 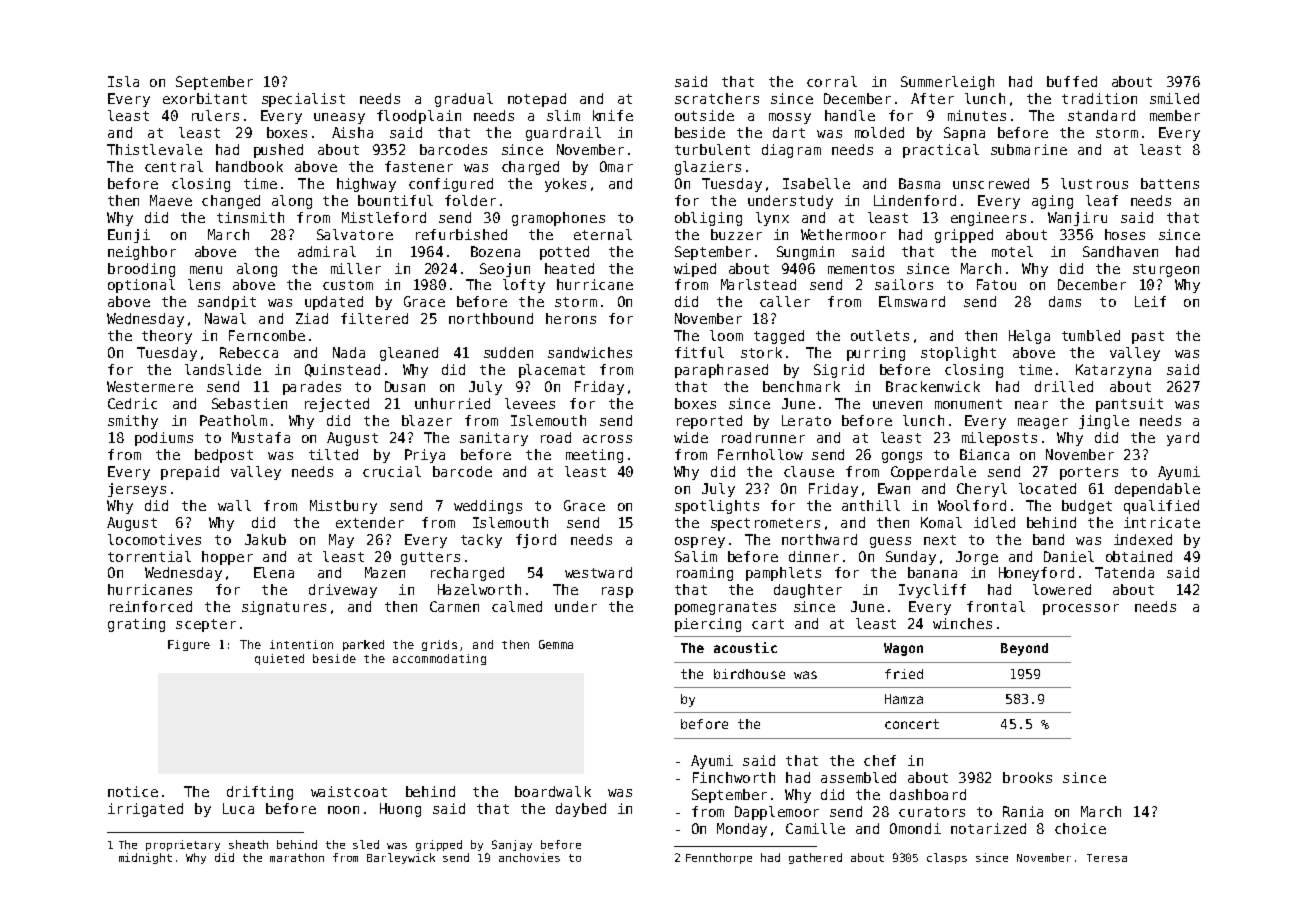 What do you see at coordinates (1023, 811) in the document?
I see `Rania` at bounding box center [1023, 811].
